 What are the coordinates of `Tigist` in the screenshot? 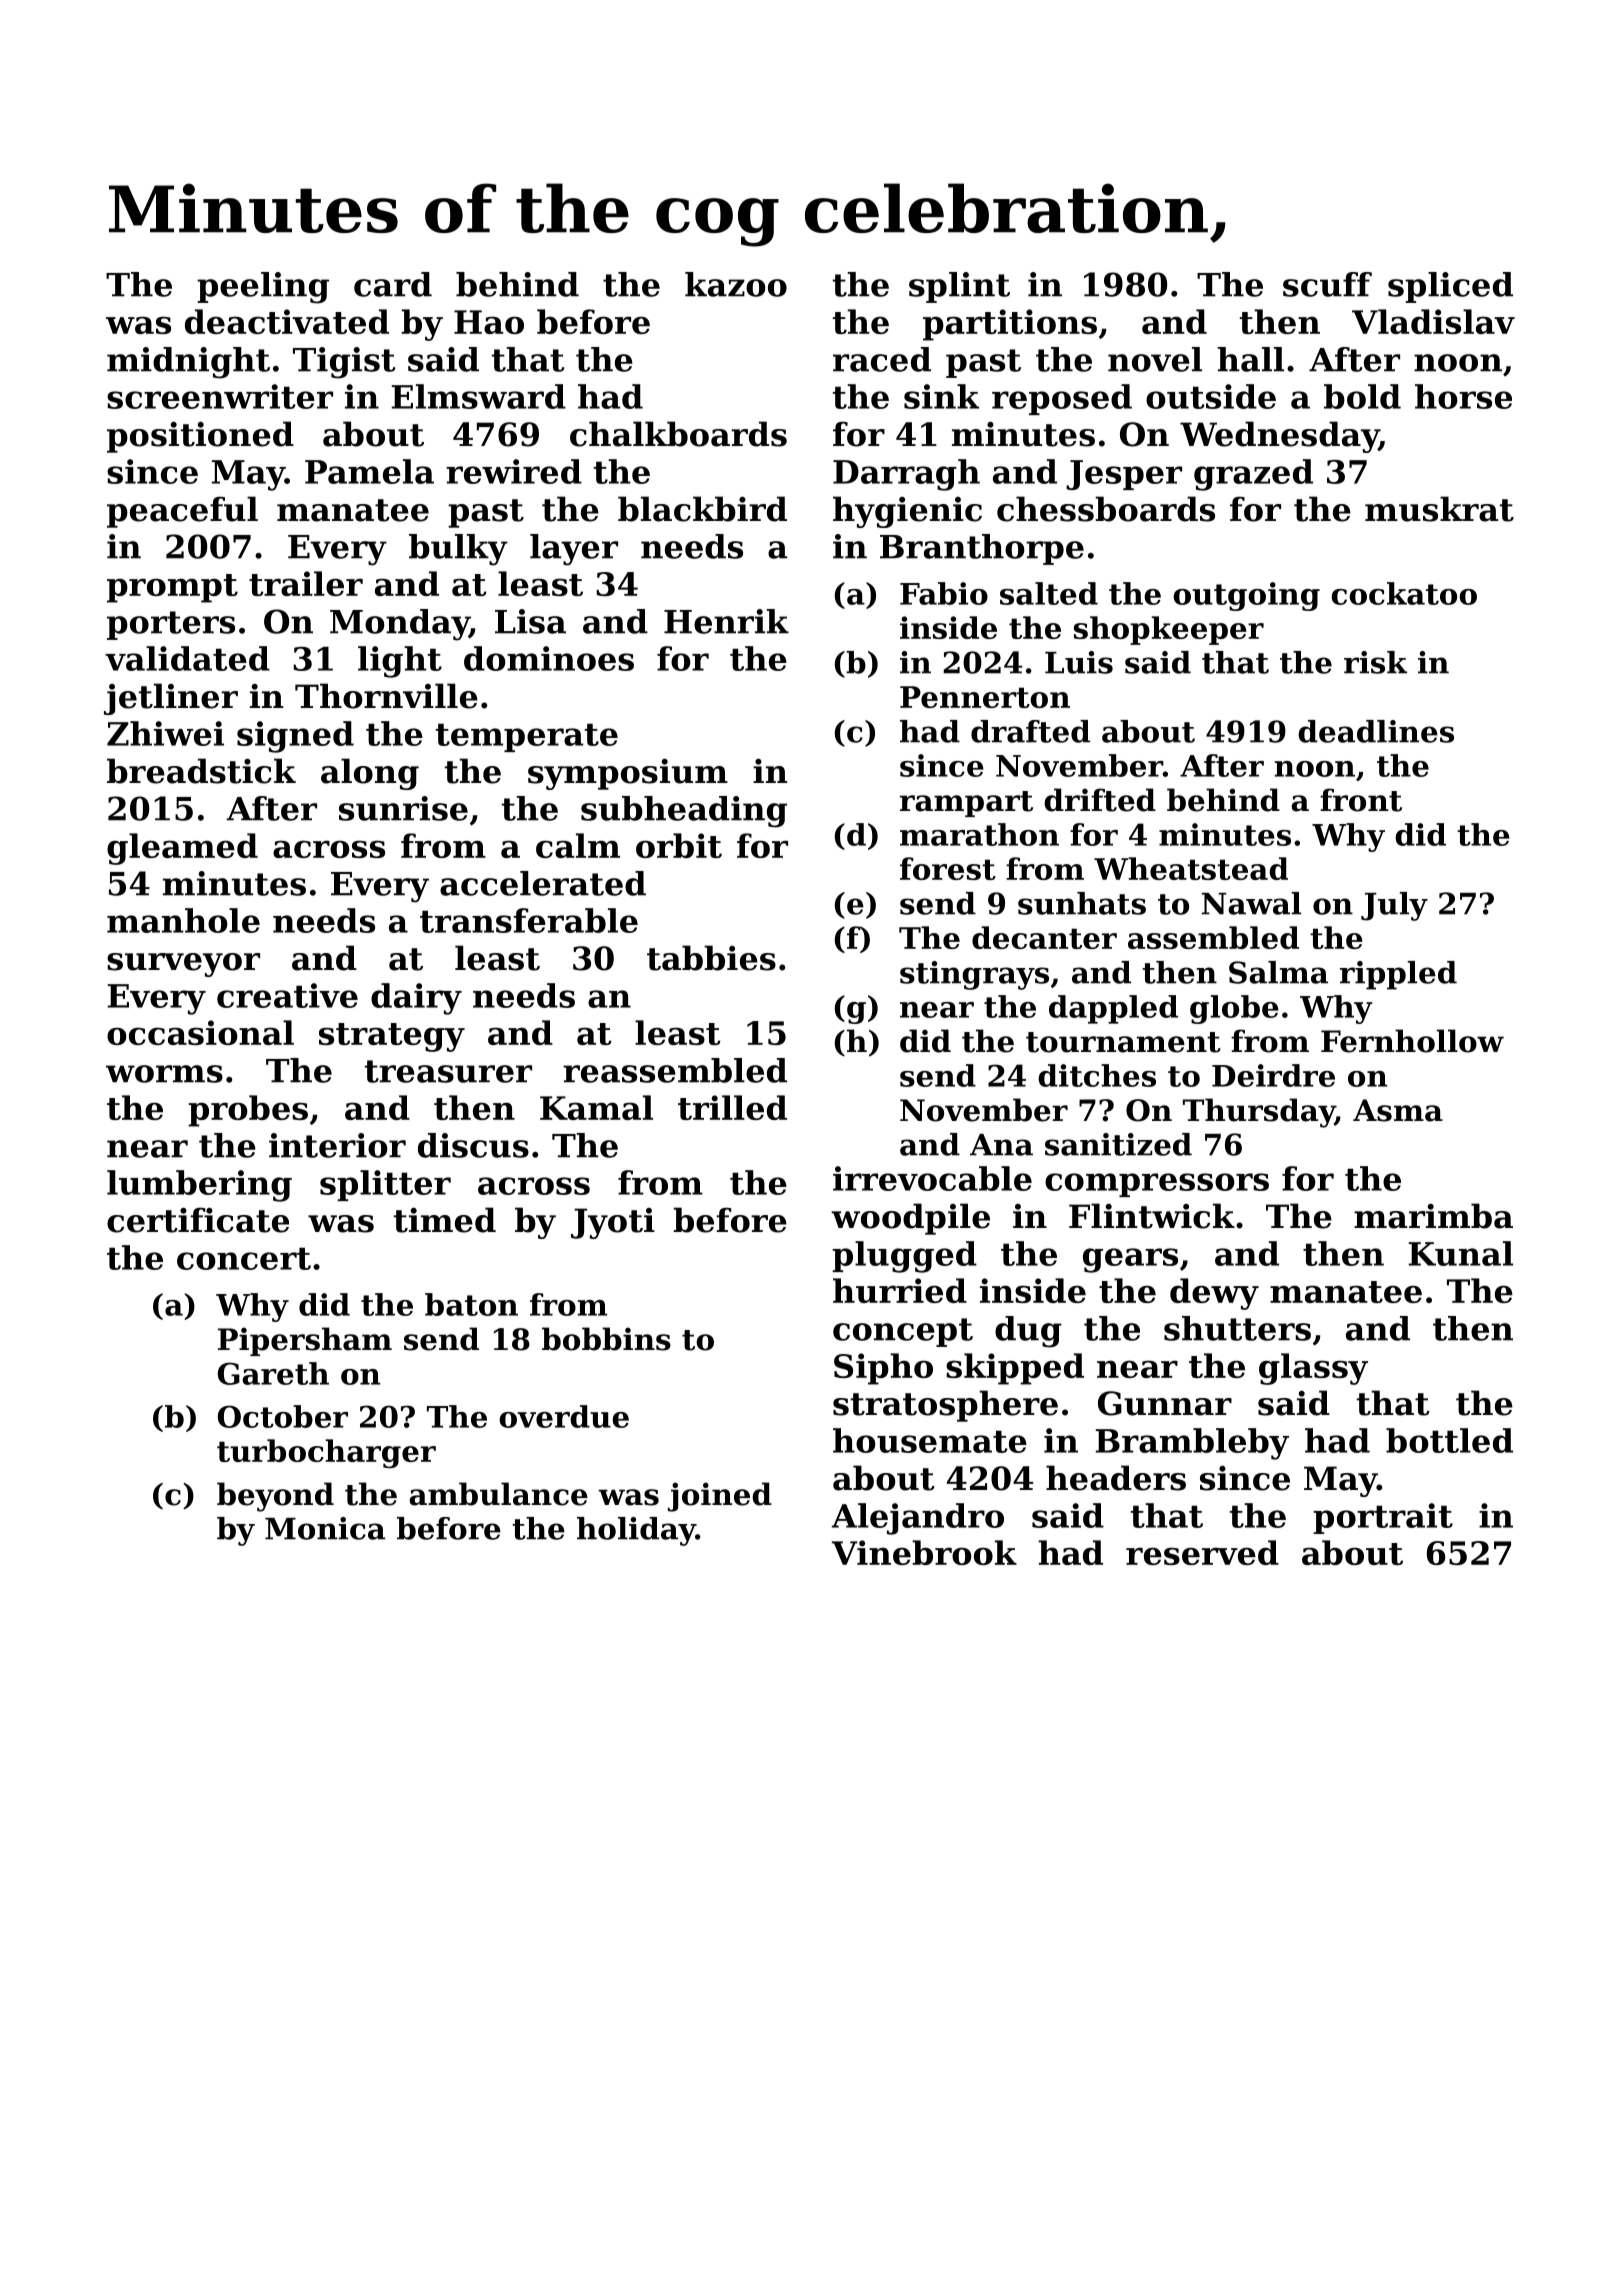 It's located at (344, 363).
